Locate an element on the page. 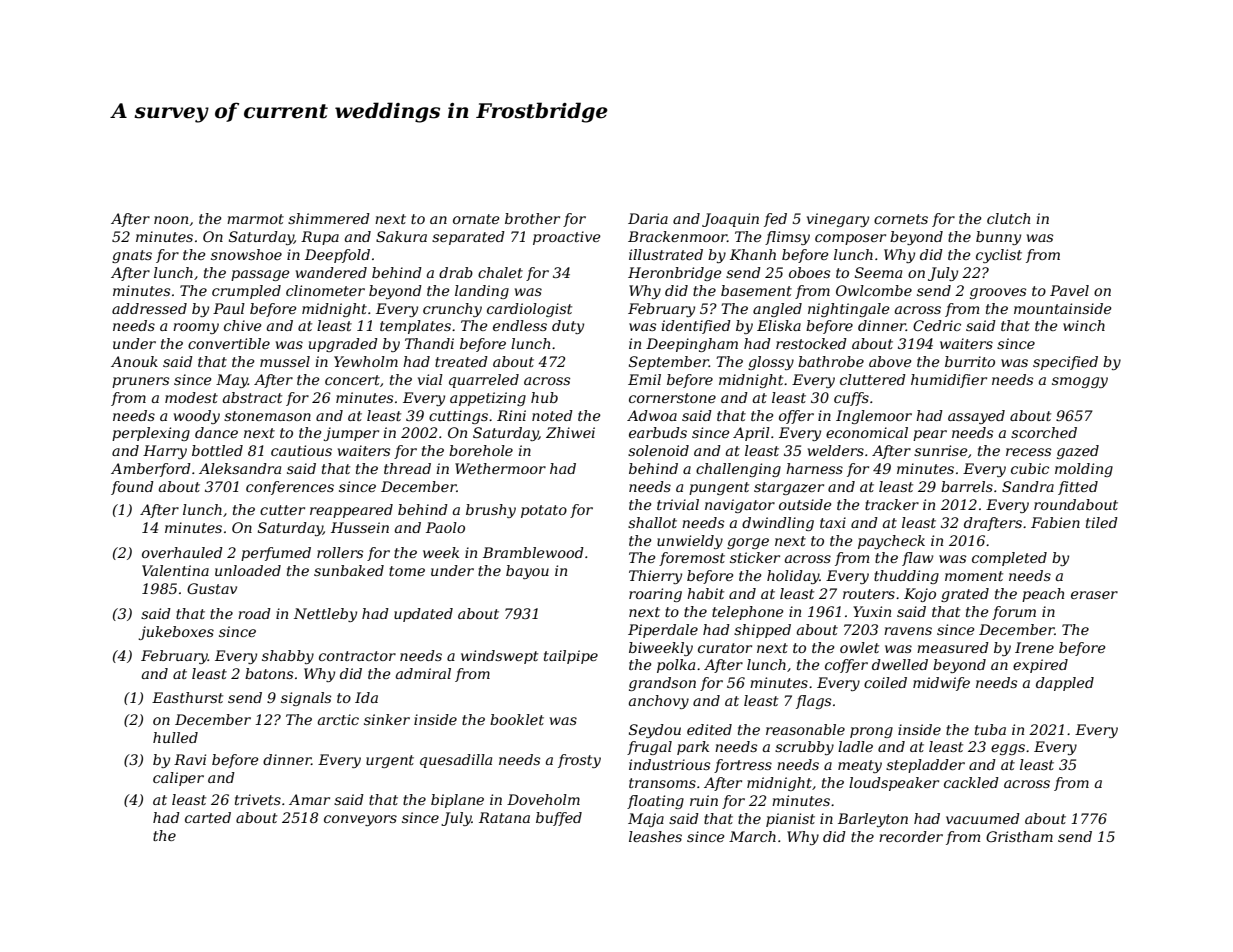  smoggy is located at coordinates (1080, 382).
